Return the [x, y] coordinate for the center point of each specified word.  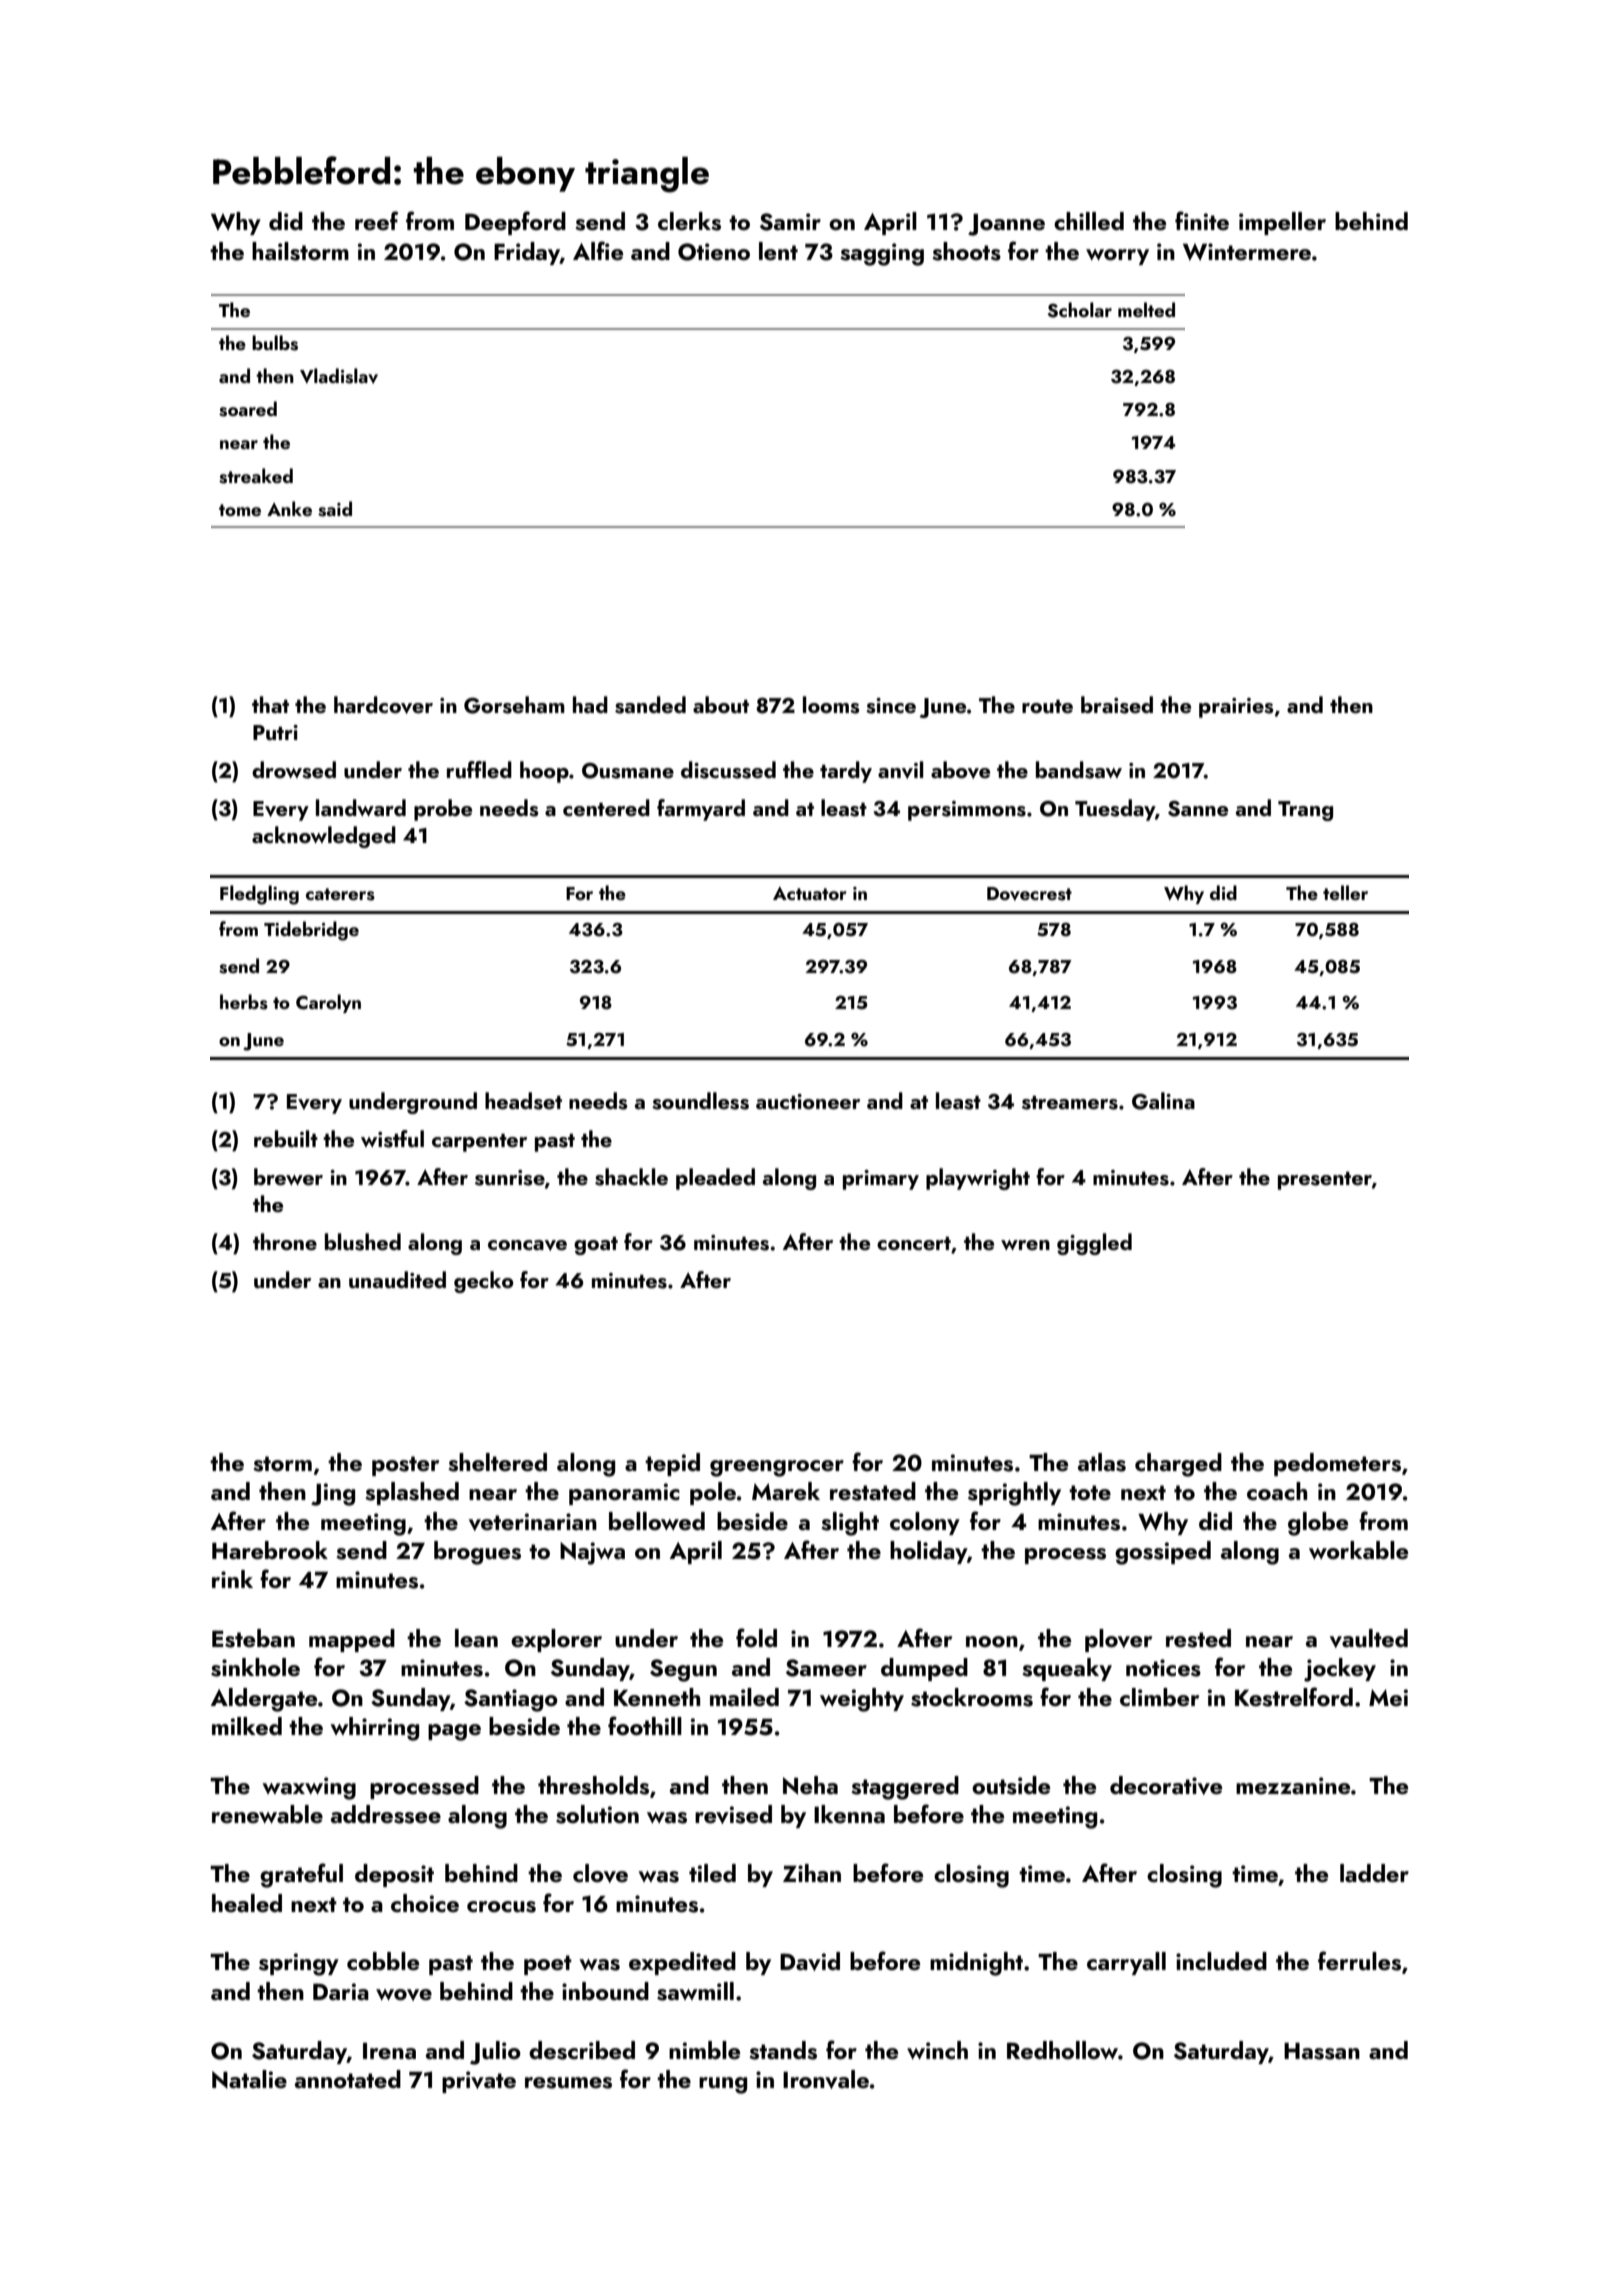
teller [1345, 892]
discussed [728, 770]
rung [723, 2085]
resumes [568, 2083]
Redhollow [1062, 2050]
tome [240, 510]
